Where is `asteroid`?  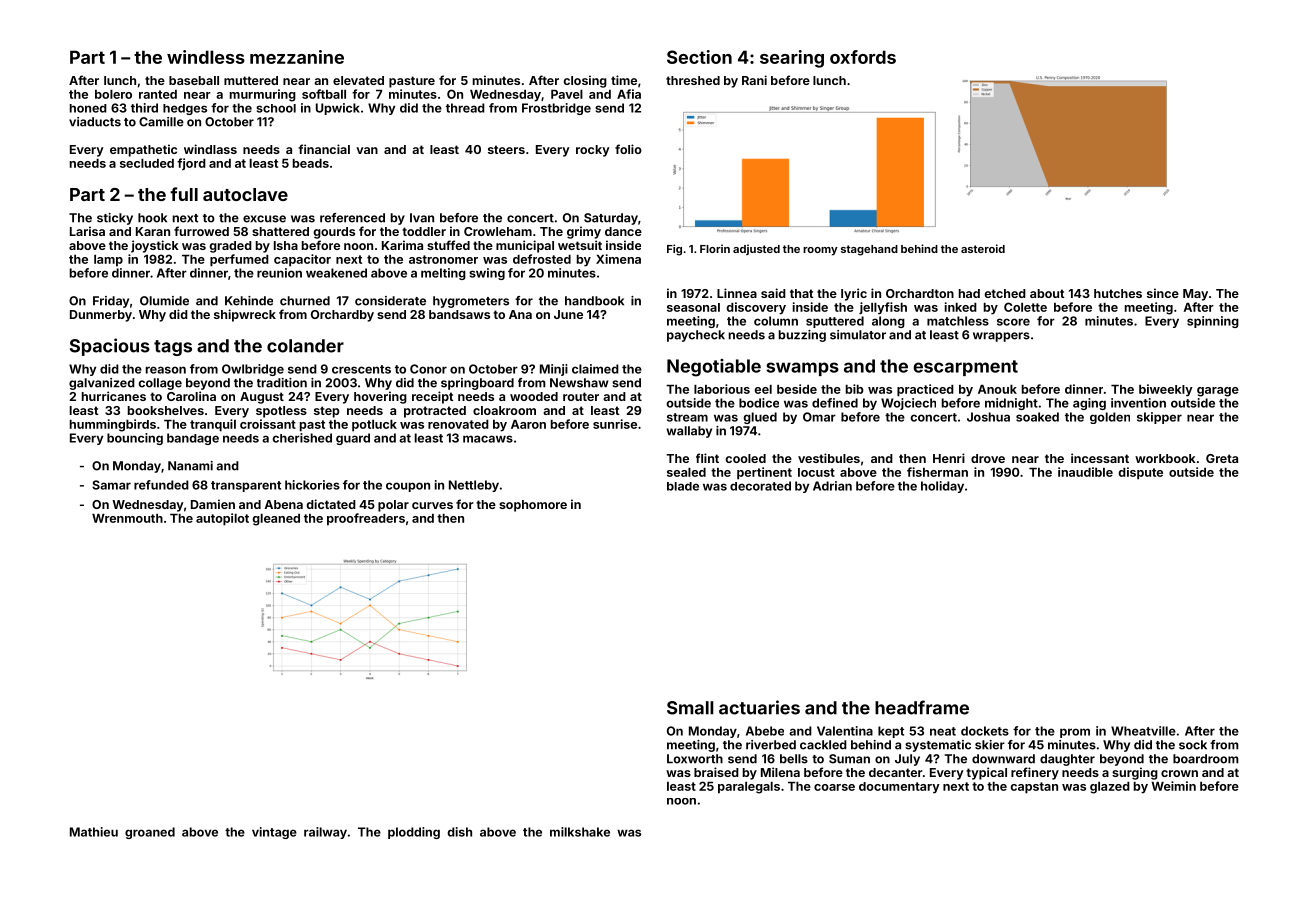 asteroid is located at coordinates (983, 248).
